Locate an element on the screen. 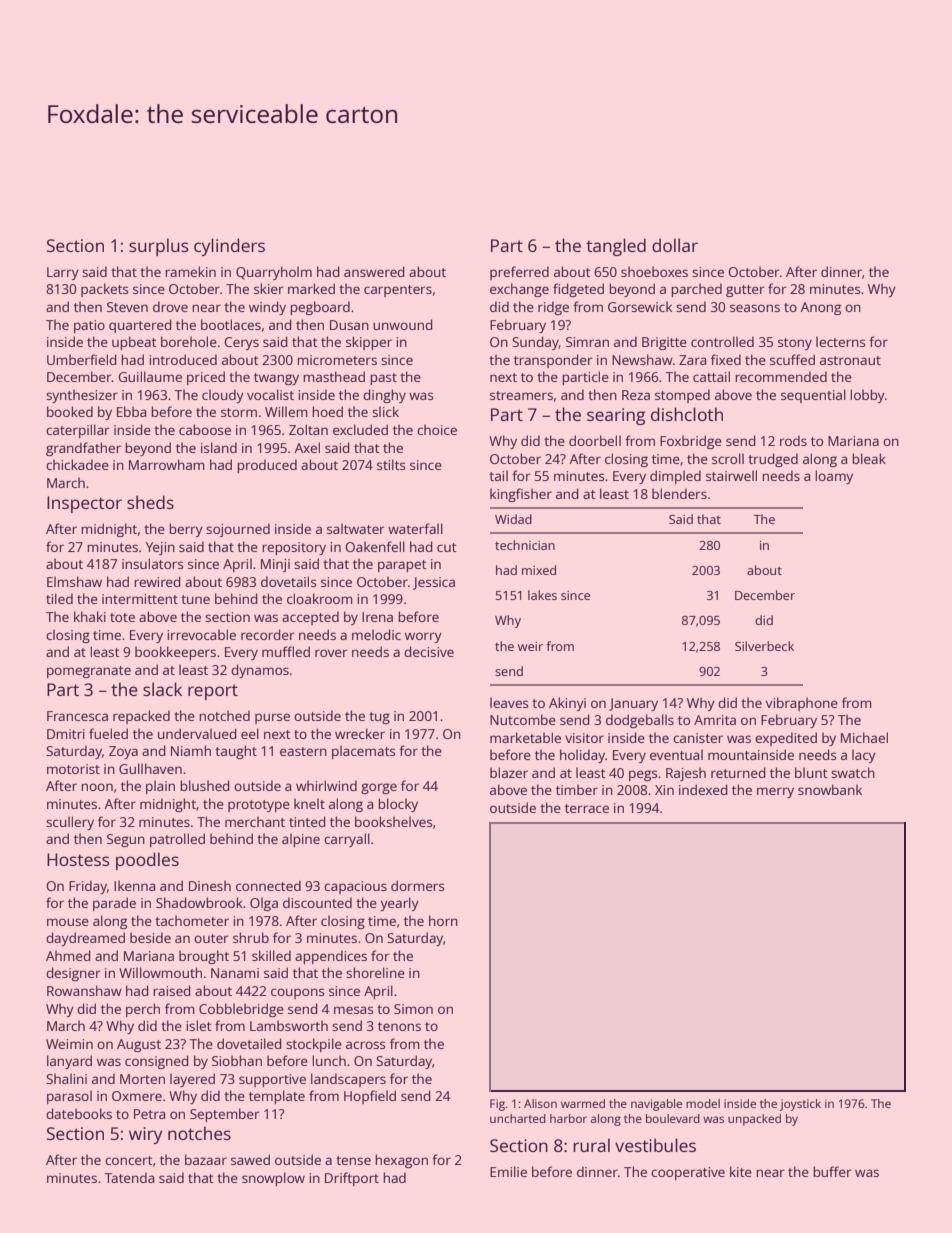 The image size is (952, 1233). Francesca is located at coordinates (77, 716).
